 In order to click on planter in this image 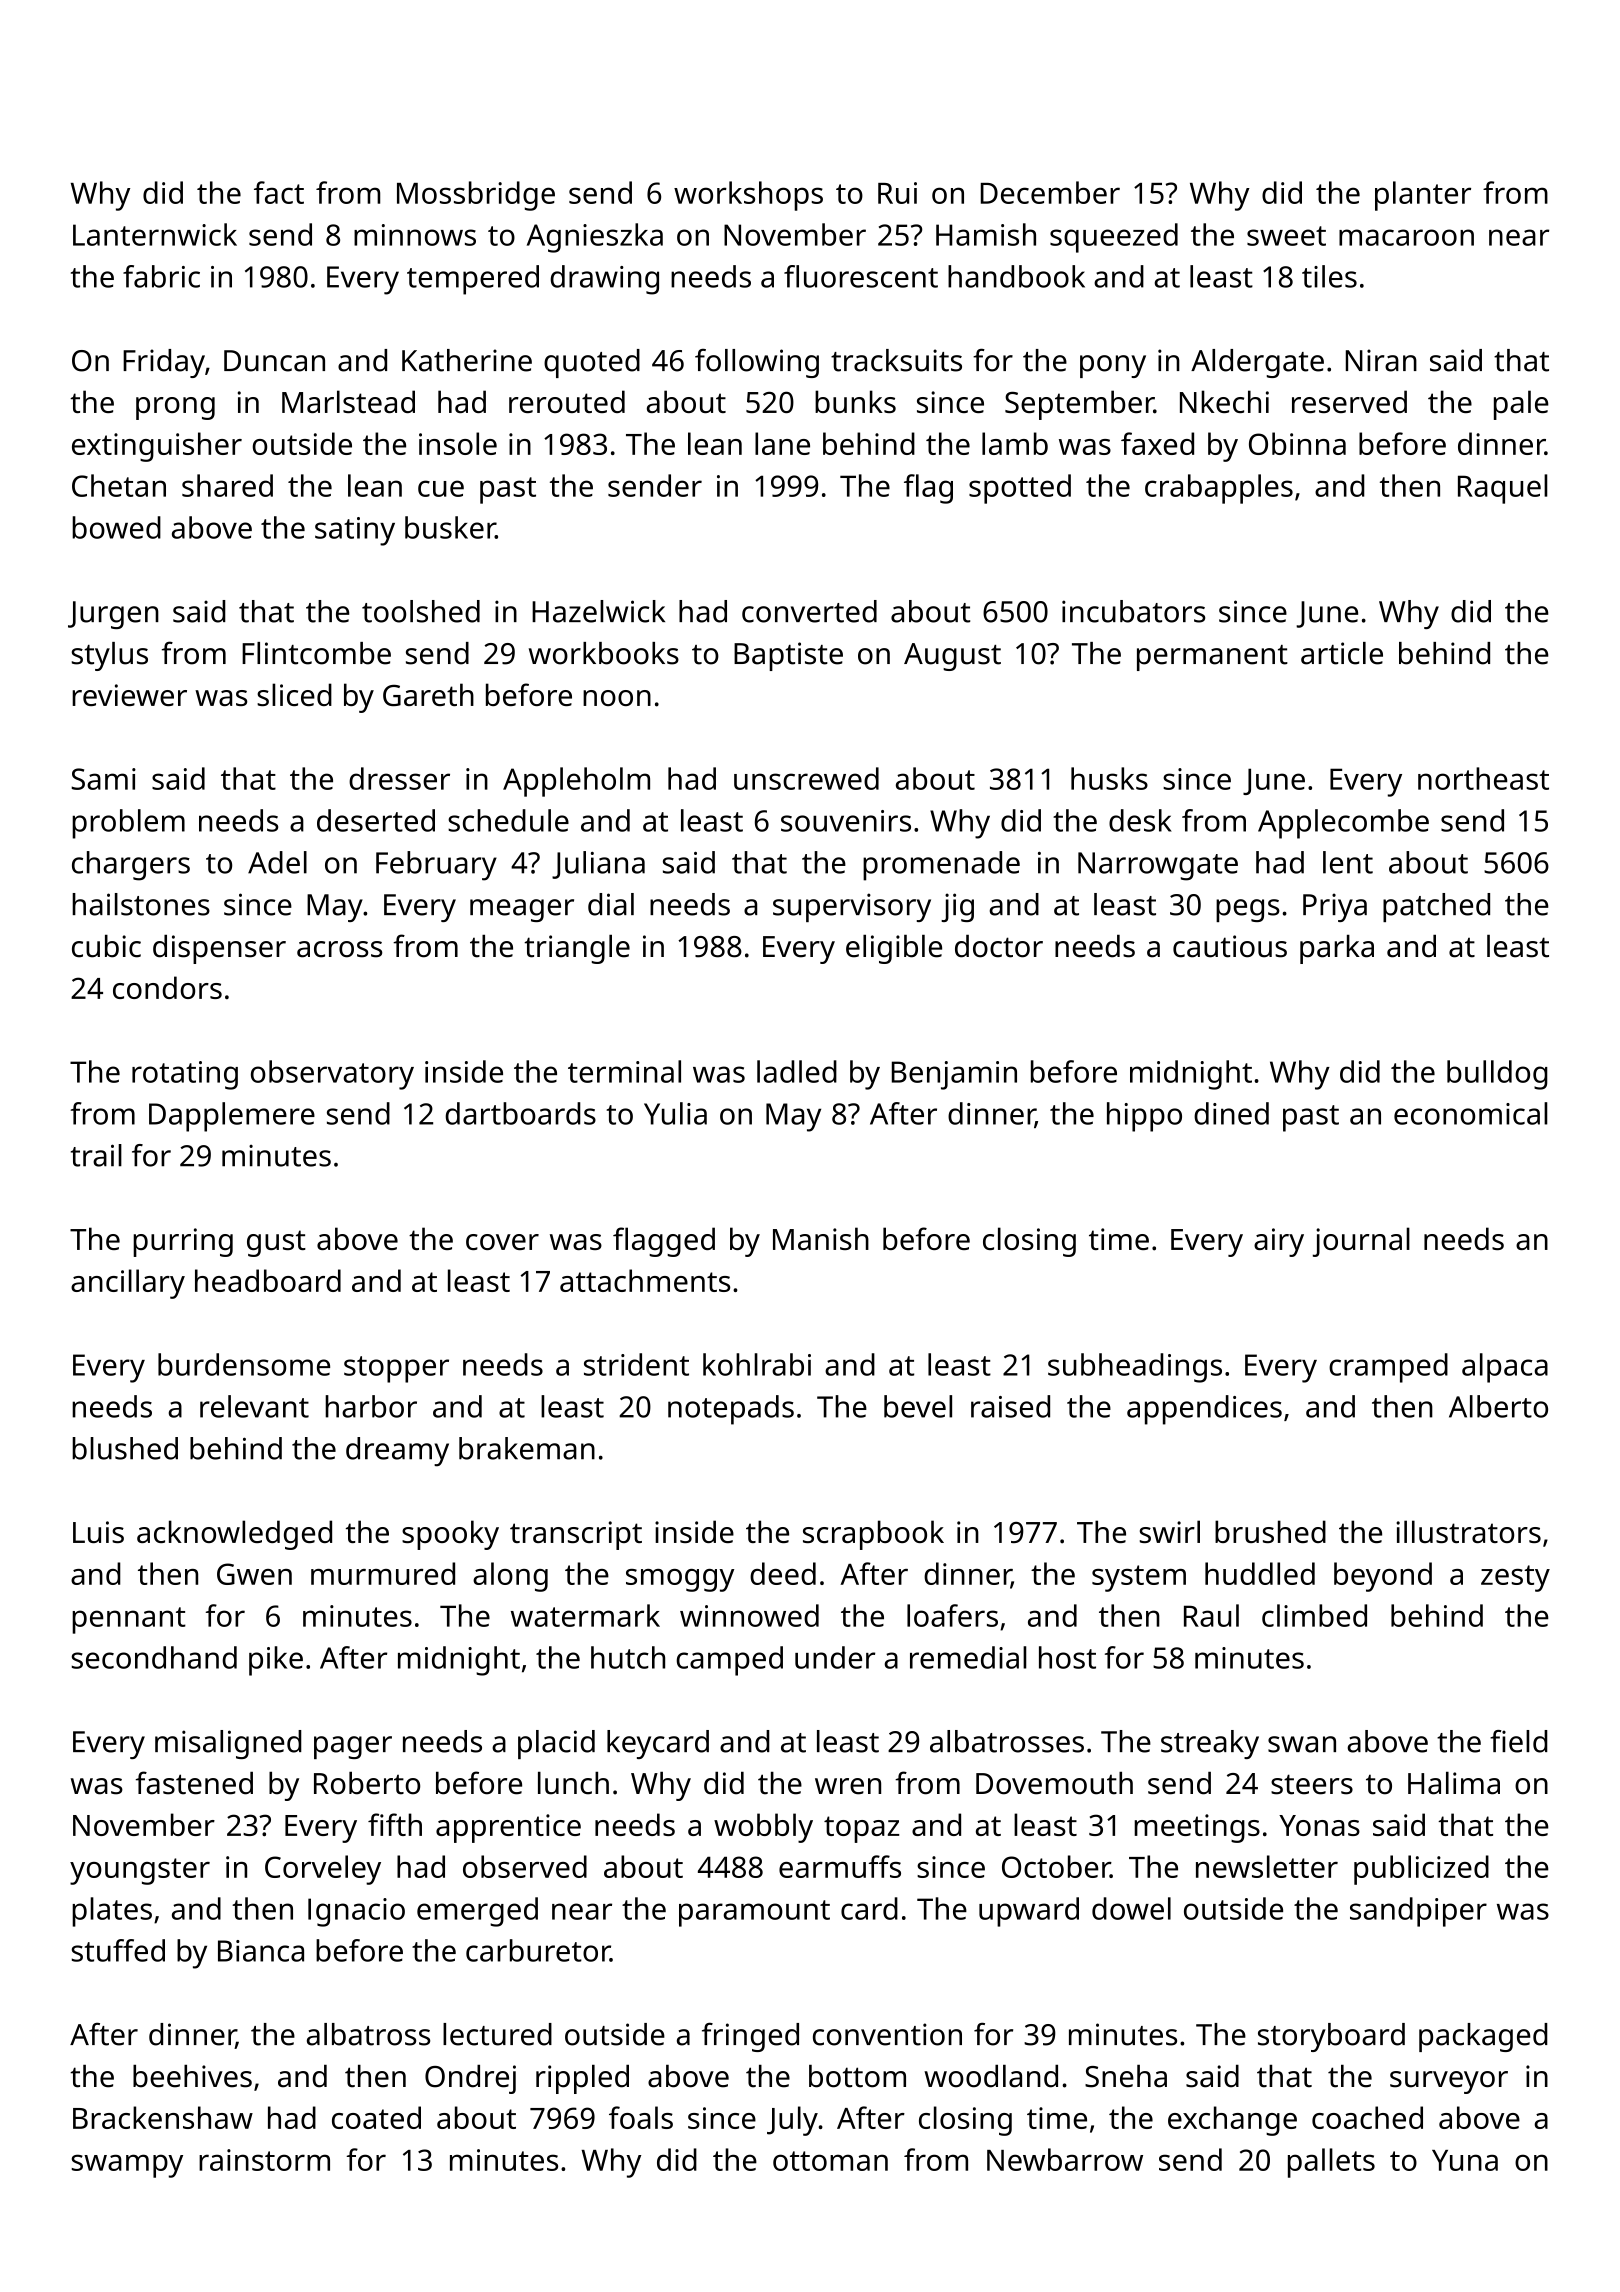, I will do `click(1423, 196)`.
